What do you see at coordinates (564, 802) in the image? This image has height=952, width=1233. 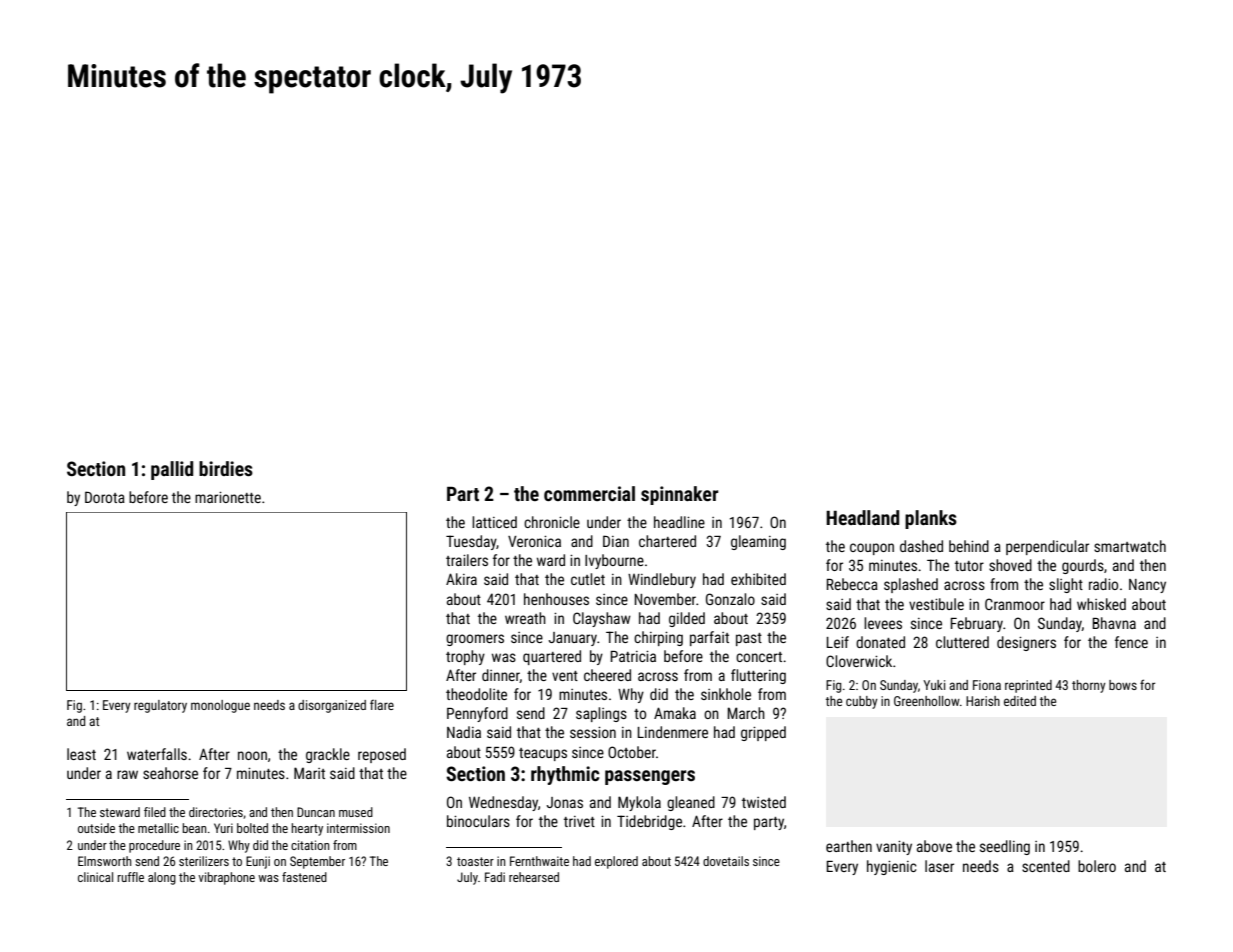 I see `Jonas` at bounding box center [564, 802].
